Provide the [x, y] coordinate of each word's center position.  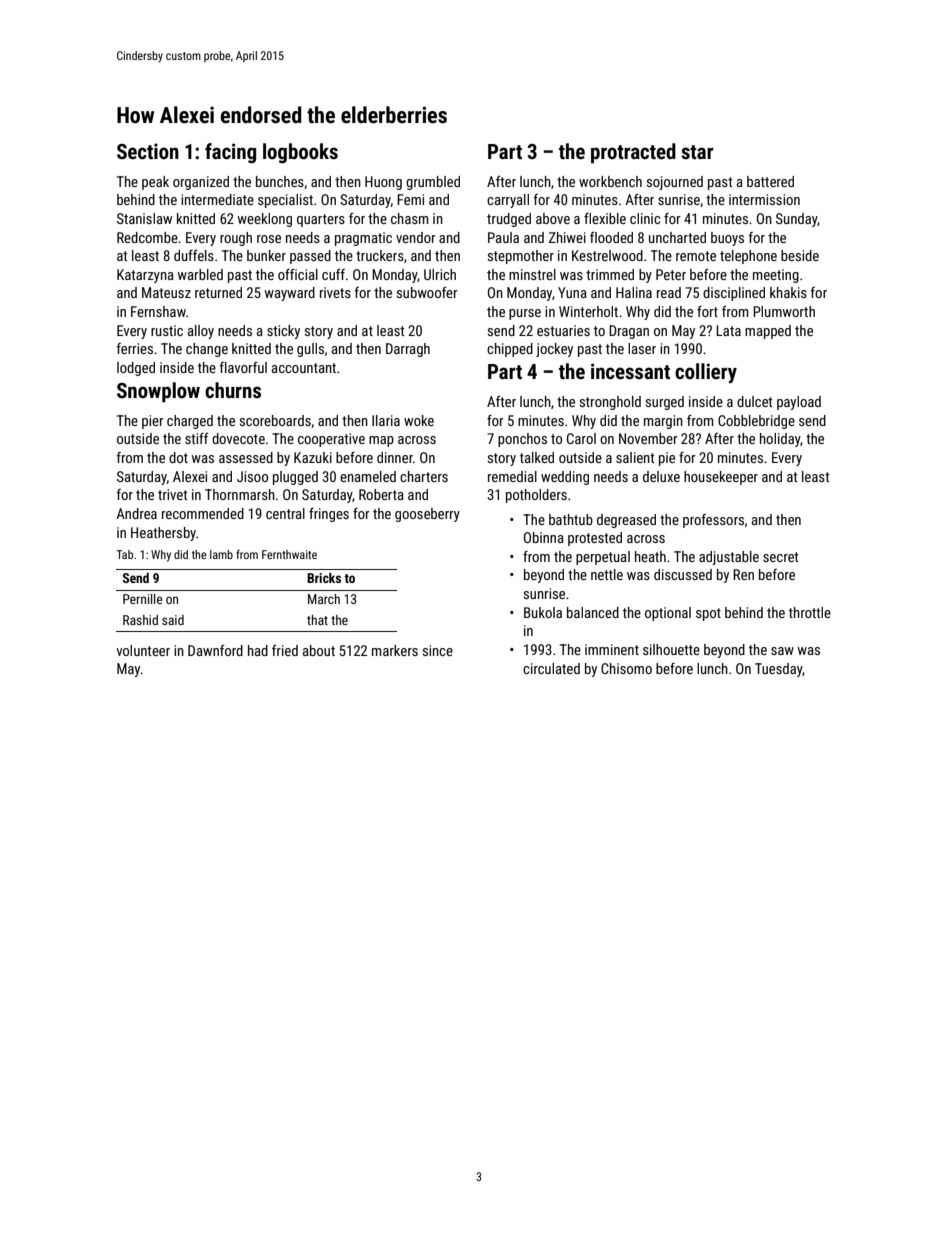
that [317, 620]
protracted [633, 153]
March [324, 599]
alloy [201, 332]
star [697, 152]
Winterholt [588, 311]
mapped [768, 332]
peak [155, 183]
